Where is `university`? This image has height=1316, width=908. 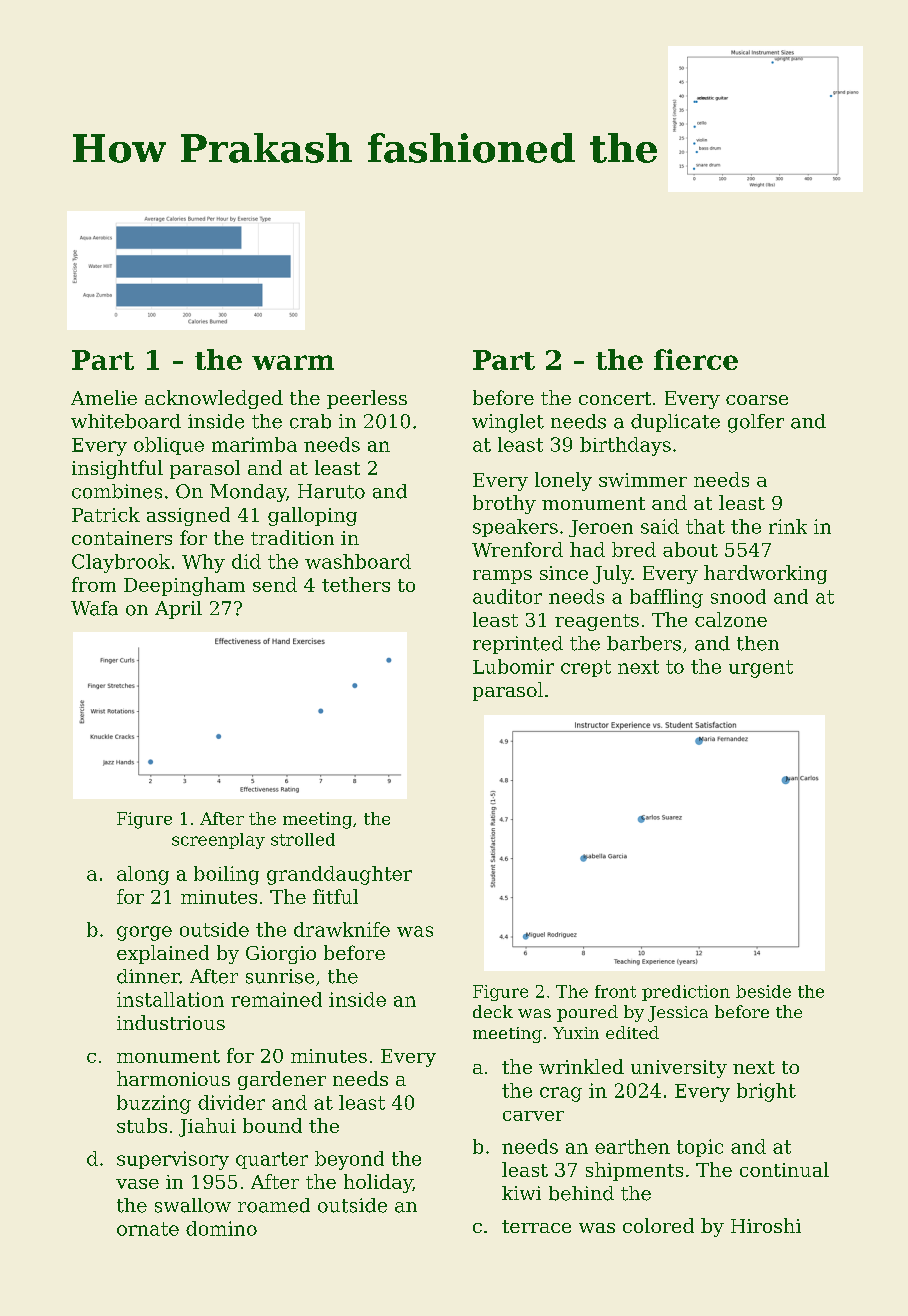
university is located at coordinates (679, 1069).
